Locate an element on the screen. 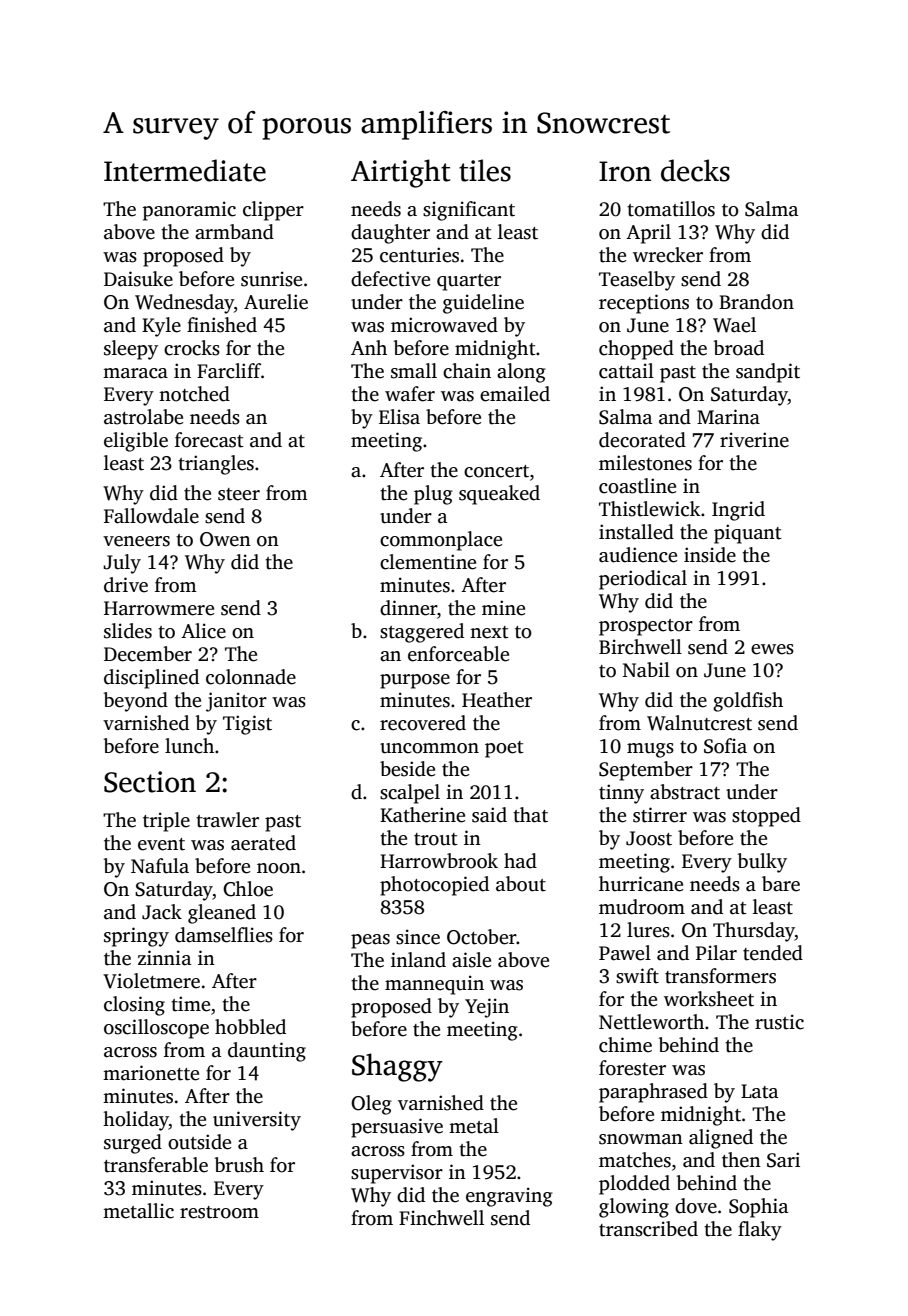 The height and width of the screenshot is (1316, 908). poet is located at coordinates (504, 749).
